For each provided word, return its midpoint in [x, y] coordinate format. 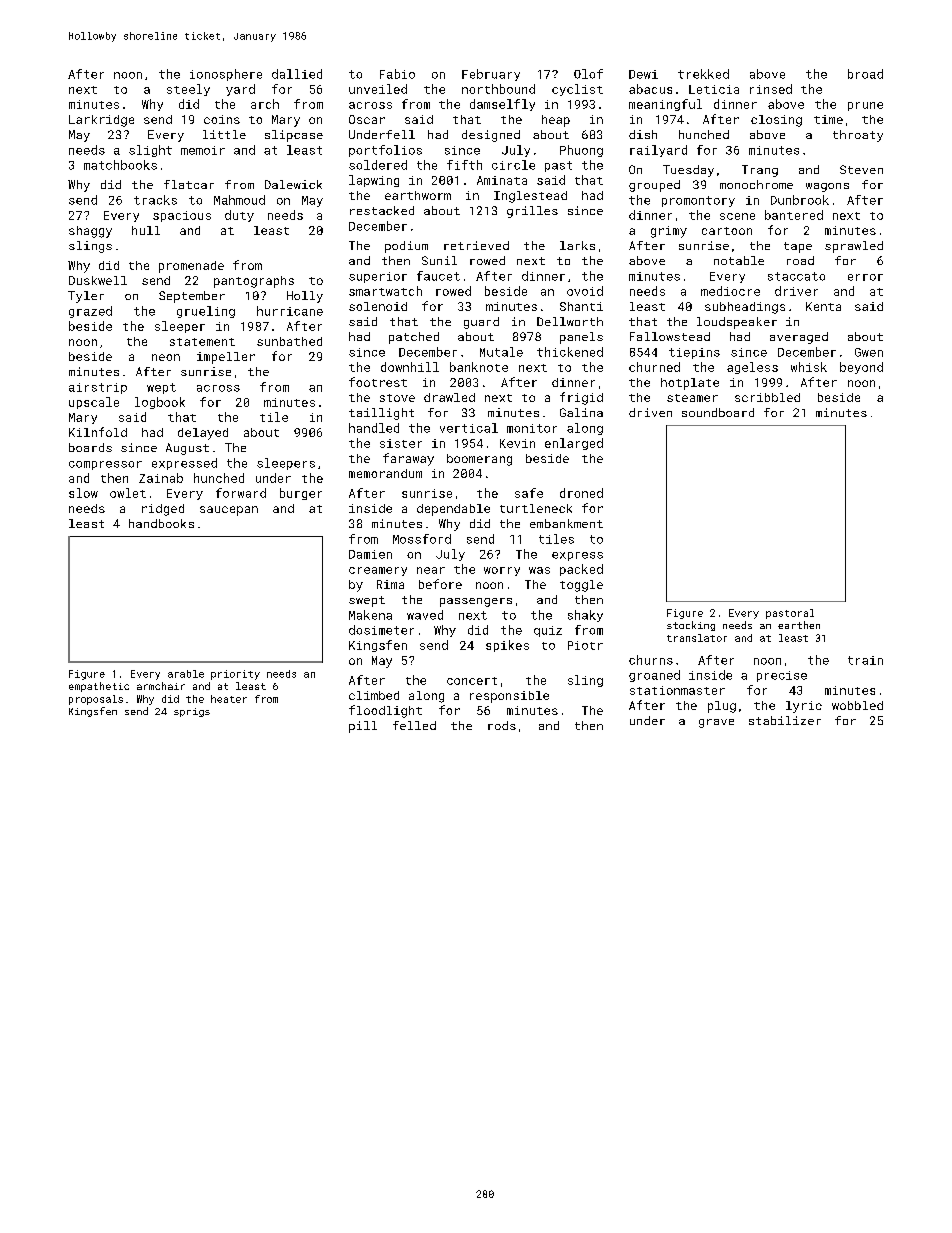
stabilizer [785, 720]
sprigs [192, 712]
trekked [703, 74]
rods [502, 725]
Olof [588, 74]
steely [188, 90]
